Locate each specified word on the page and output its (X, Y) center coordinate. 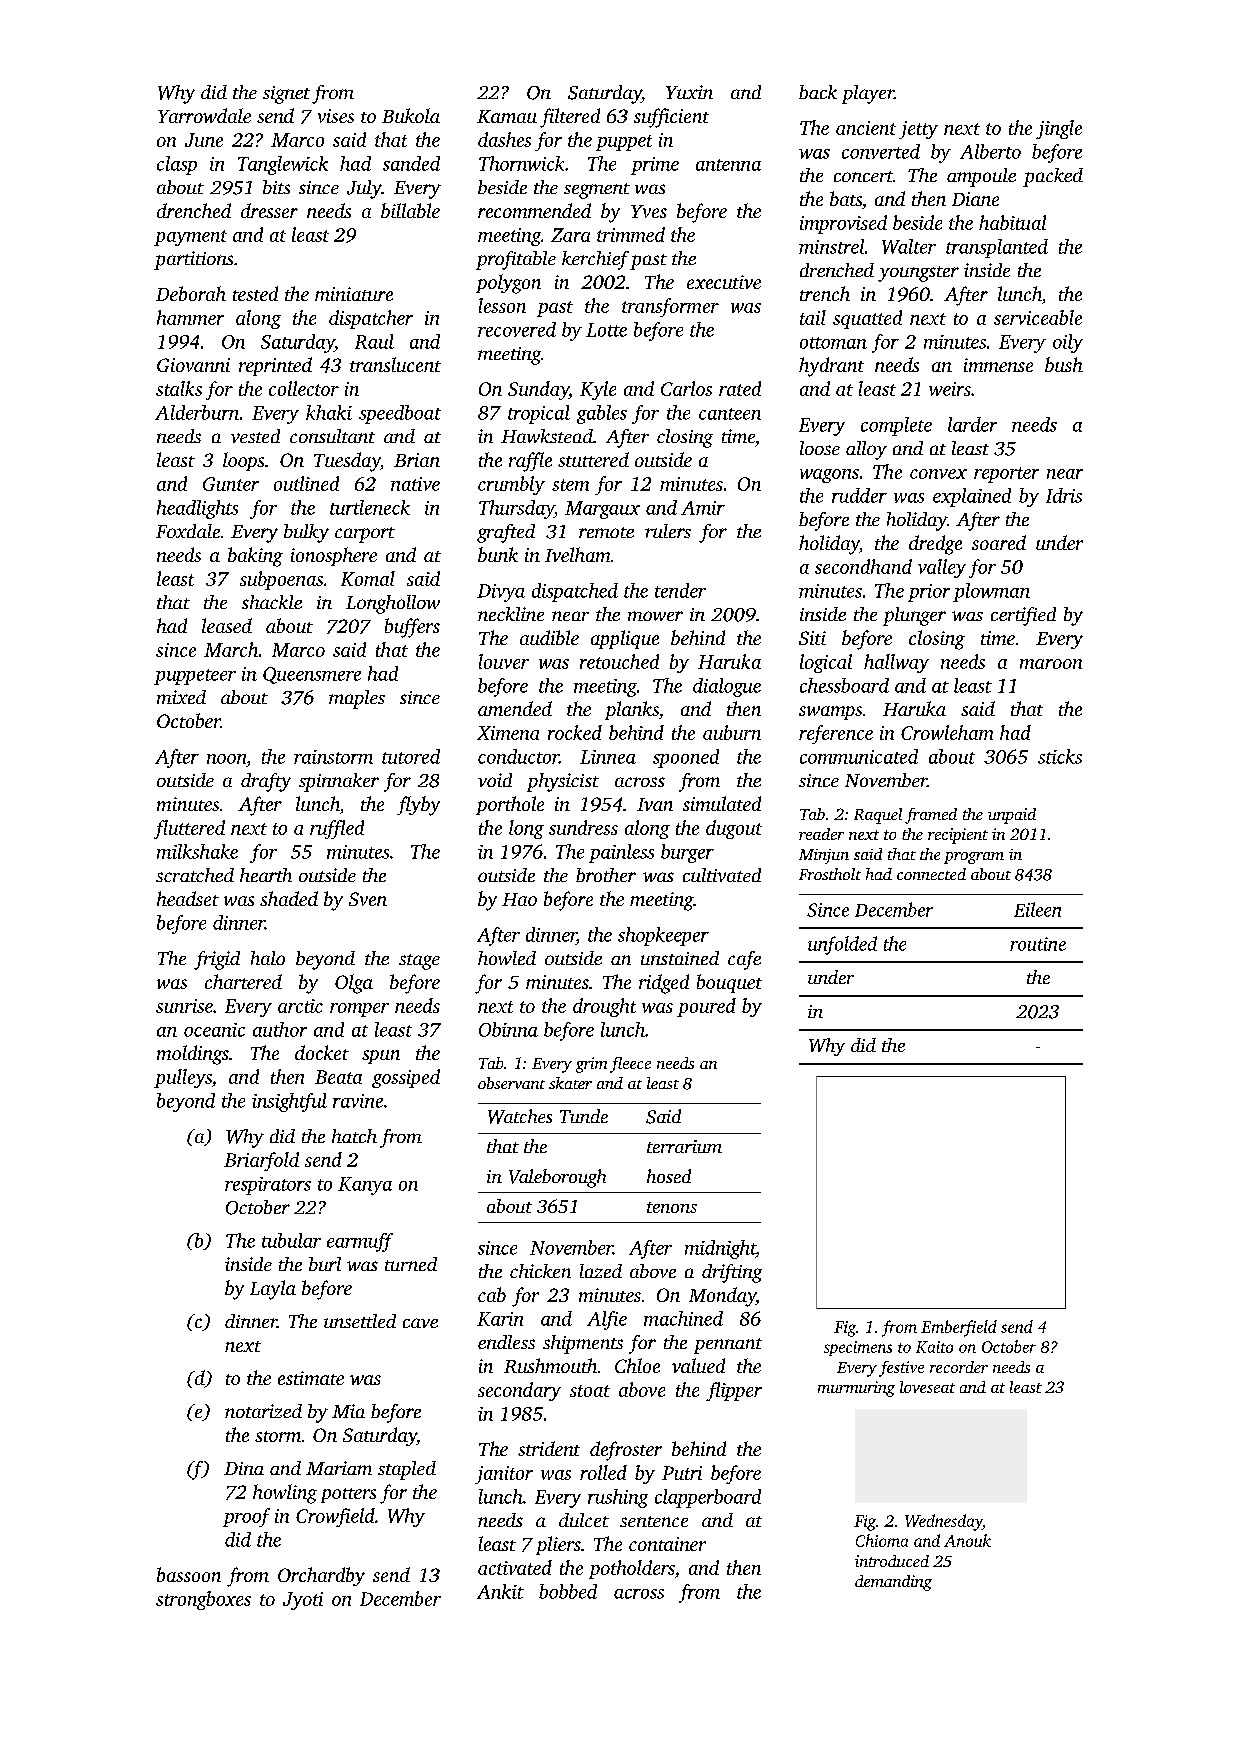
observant (511, 1083)
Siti (812, 638)
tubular (291, 1240)
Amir (703, 508)
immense (998, 365)
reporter (1006, 475)
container (667, 1544)
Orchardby (321, 1576)
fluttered (189, 829)
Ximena (508, 733)
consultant (332, 436)
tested (255, 293)
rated (740, 388)
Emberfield (959, 1328)
